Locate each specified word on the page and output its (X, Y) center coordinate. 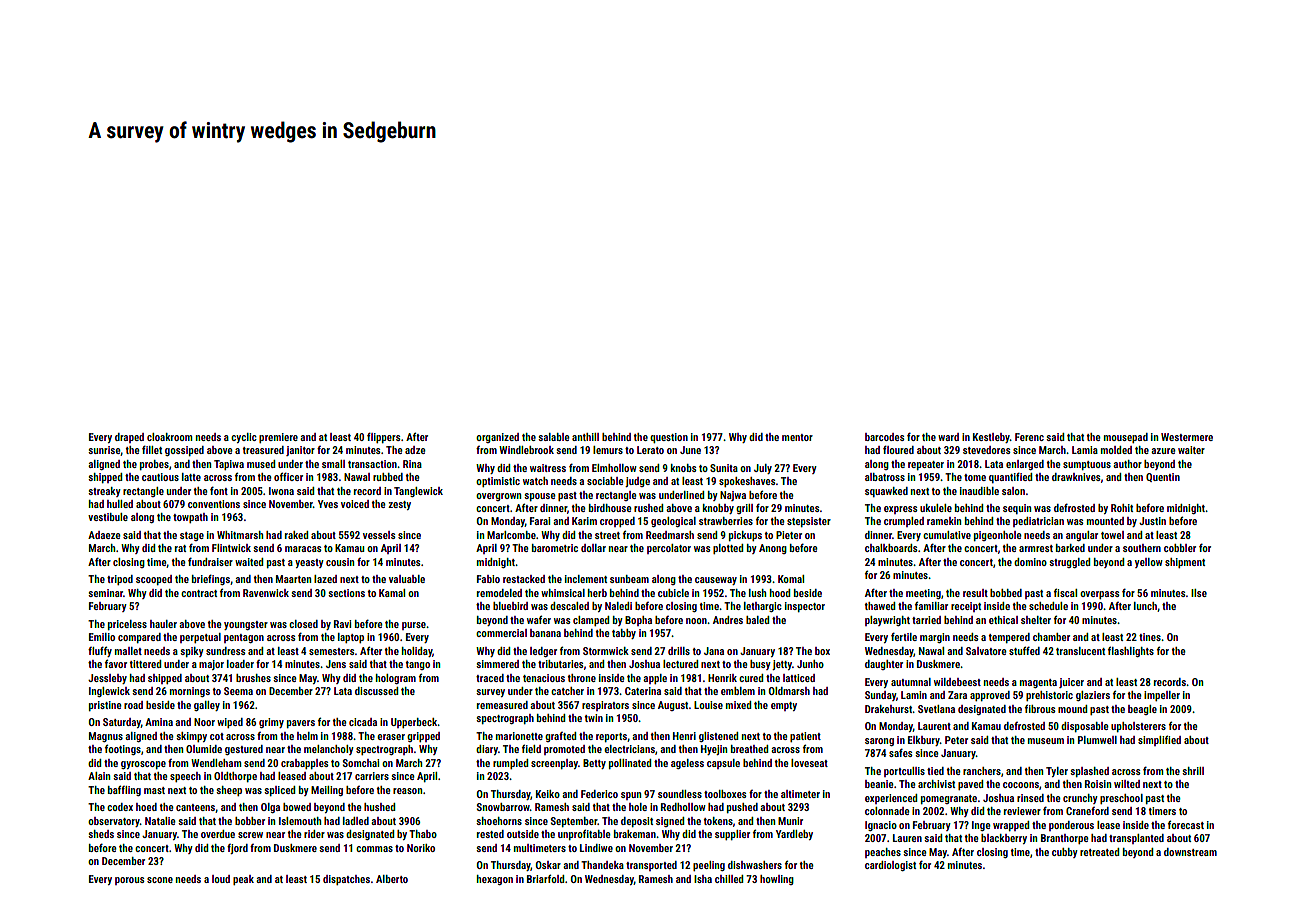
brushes (253, 678)
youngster (246, 625)
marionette (519, 736)
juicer (1071, 683)
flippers (384, 438)
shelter (1036, 620)
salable (554, 437)
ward (948, 437)
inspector (805, 607)
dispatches (346, 880)
